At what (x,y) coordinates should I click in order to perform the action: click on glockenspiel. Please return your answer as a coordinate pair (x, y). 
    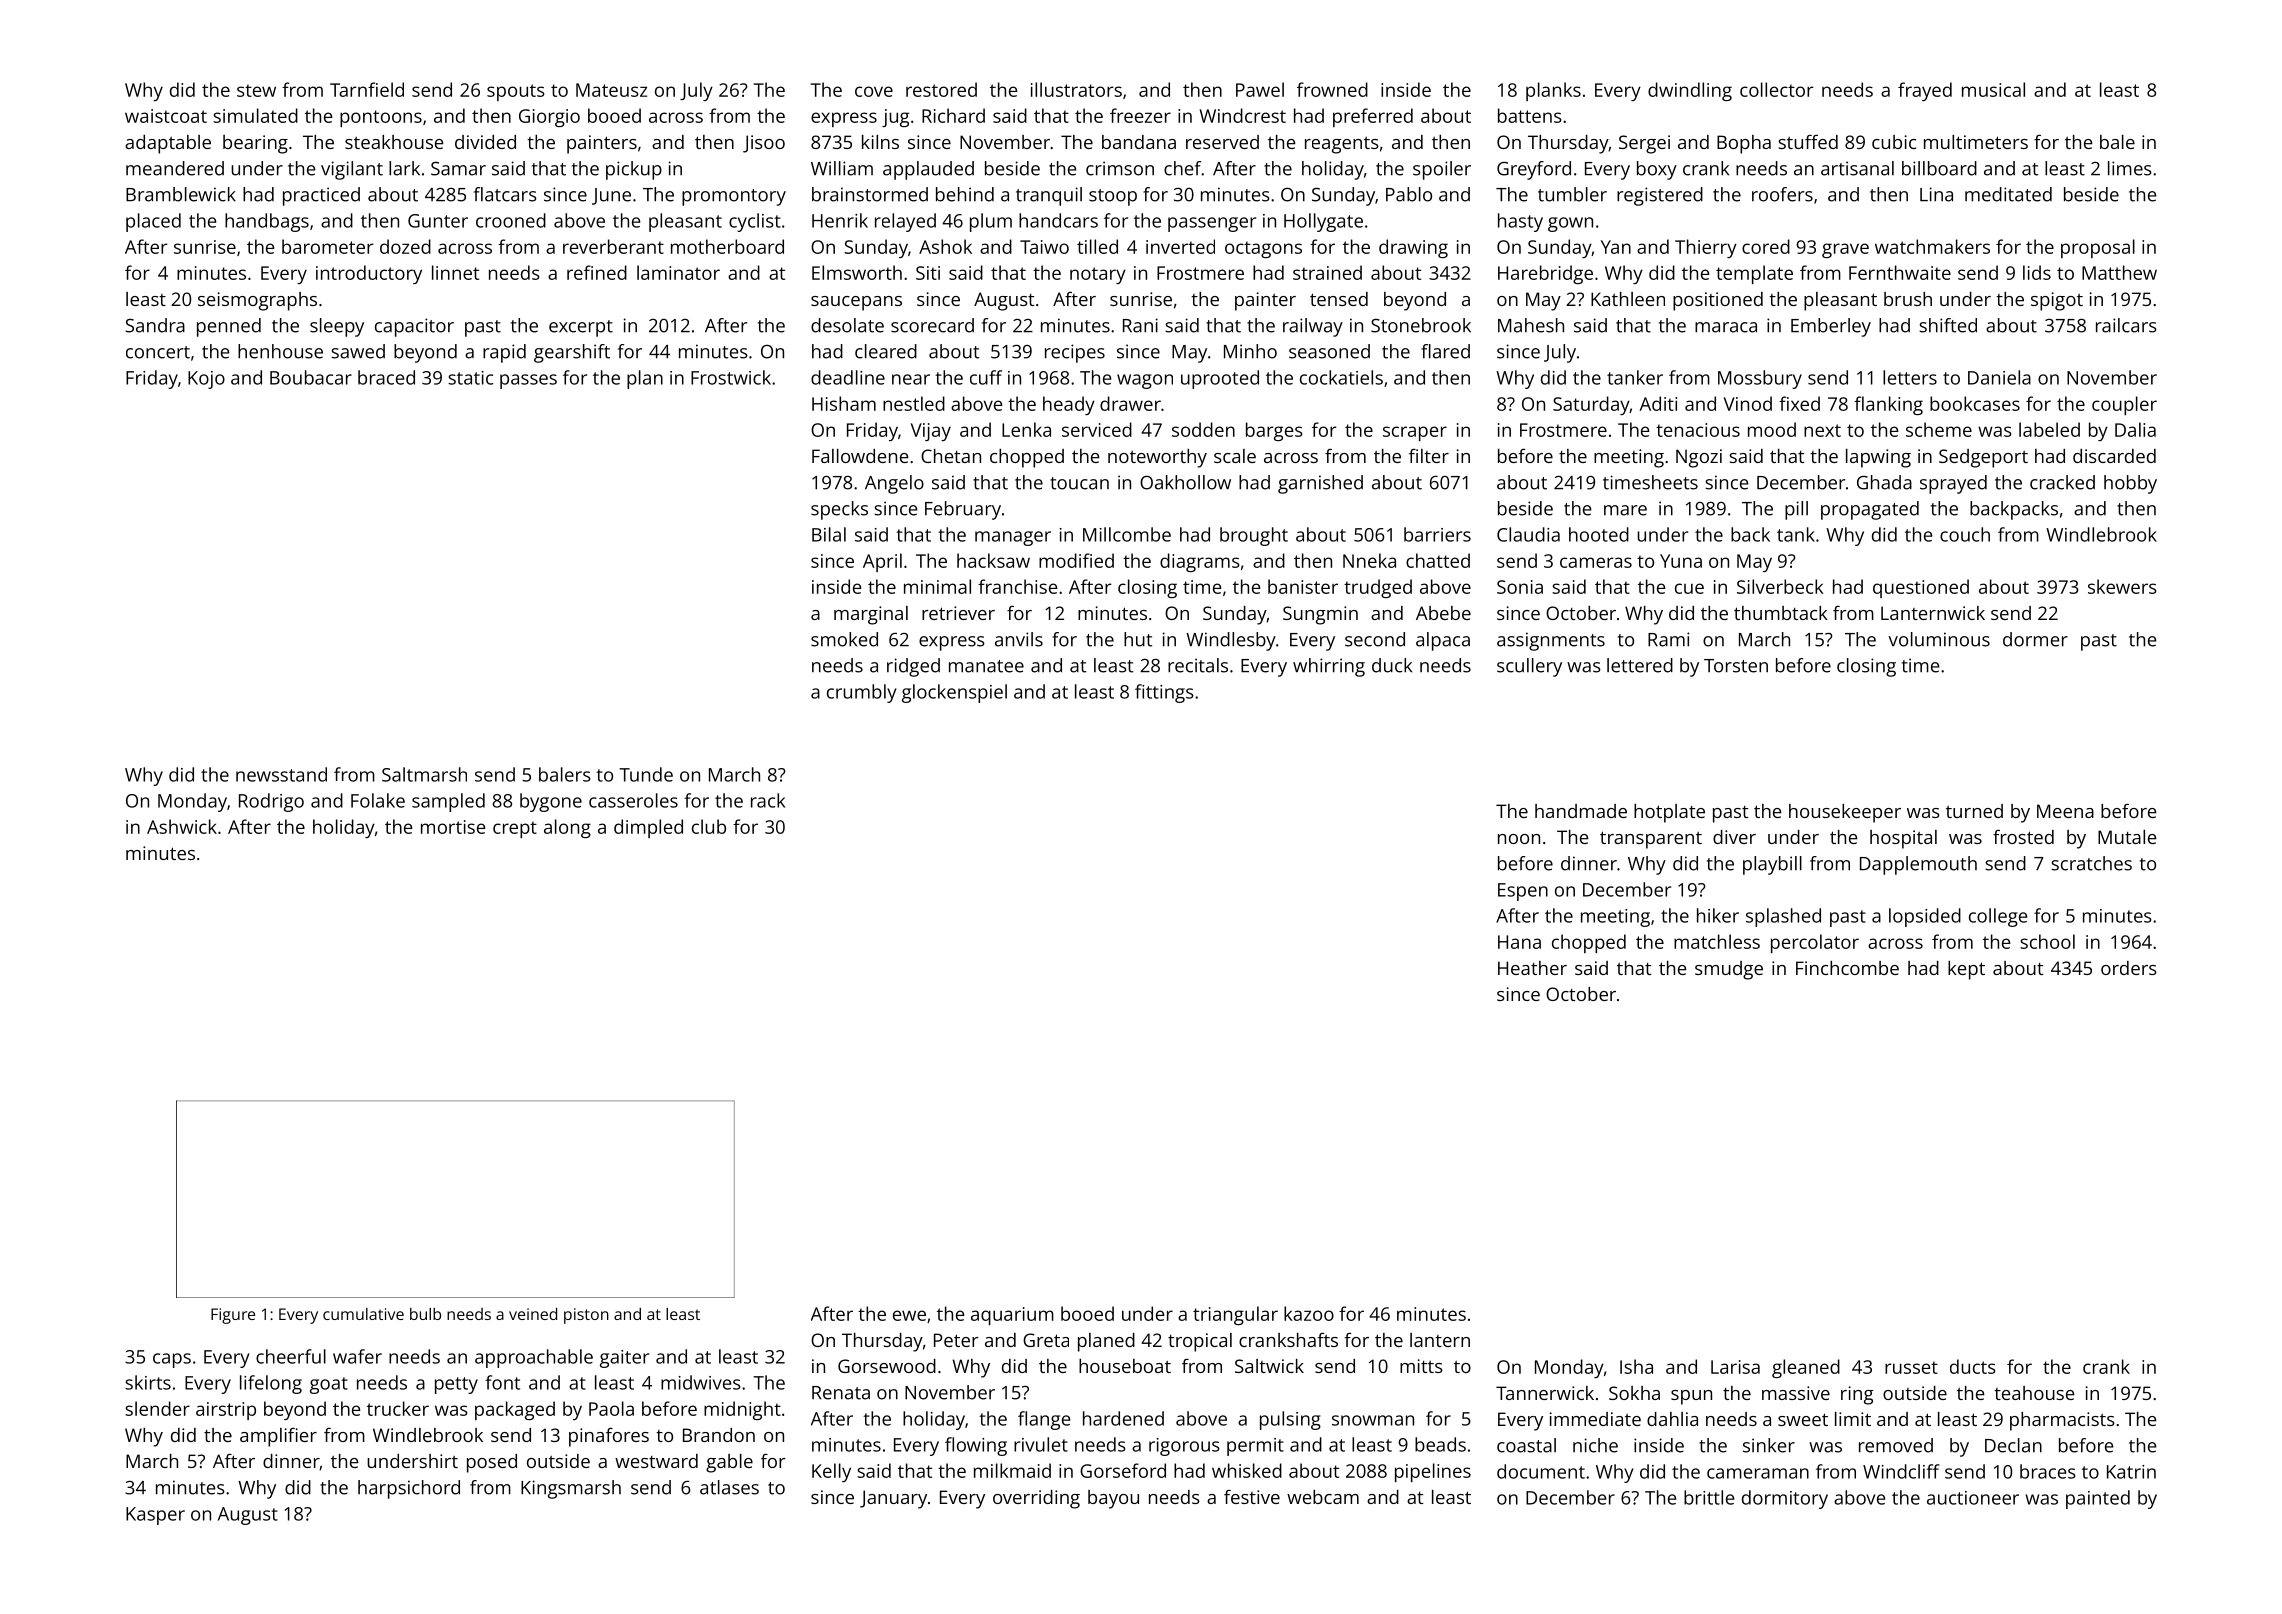
    Looking at the image, I should click on (954, 693).
